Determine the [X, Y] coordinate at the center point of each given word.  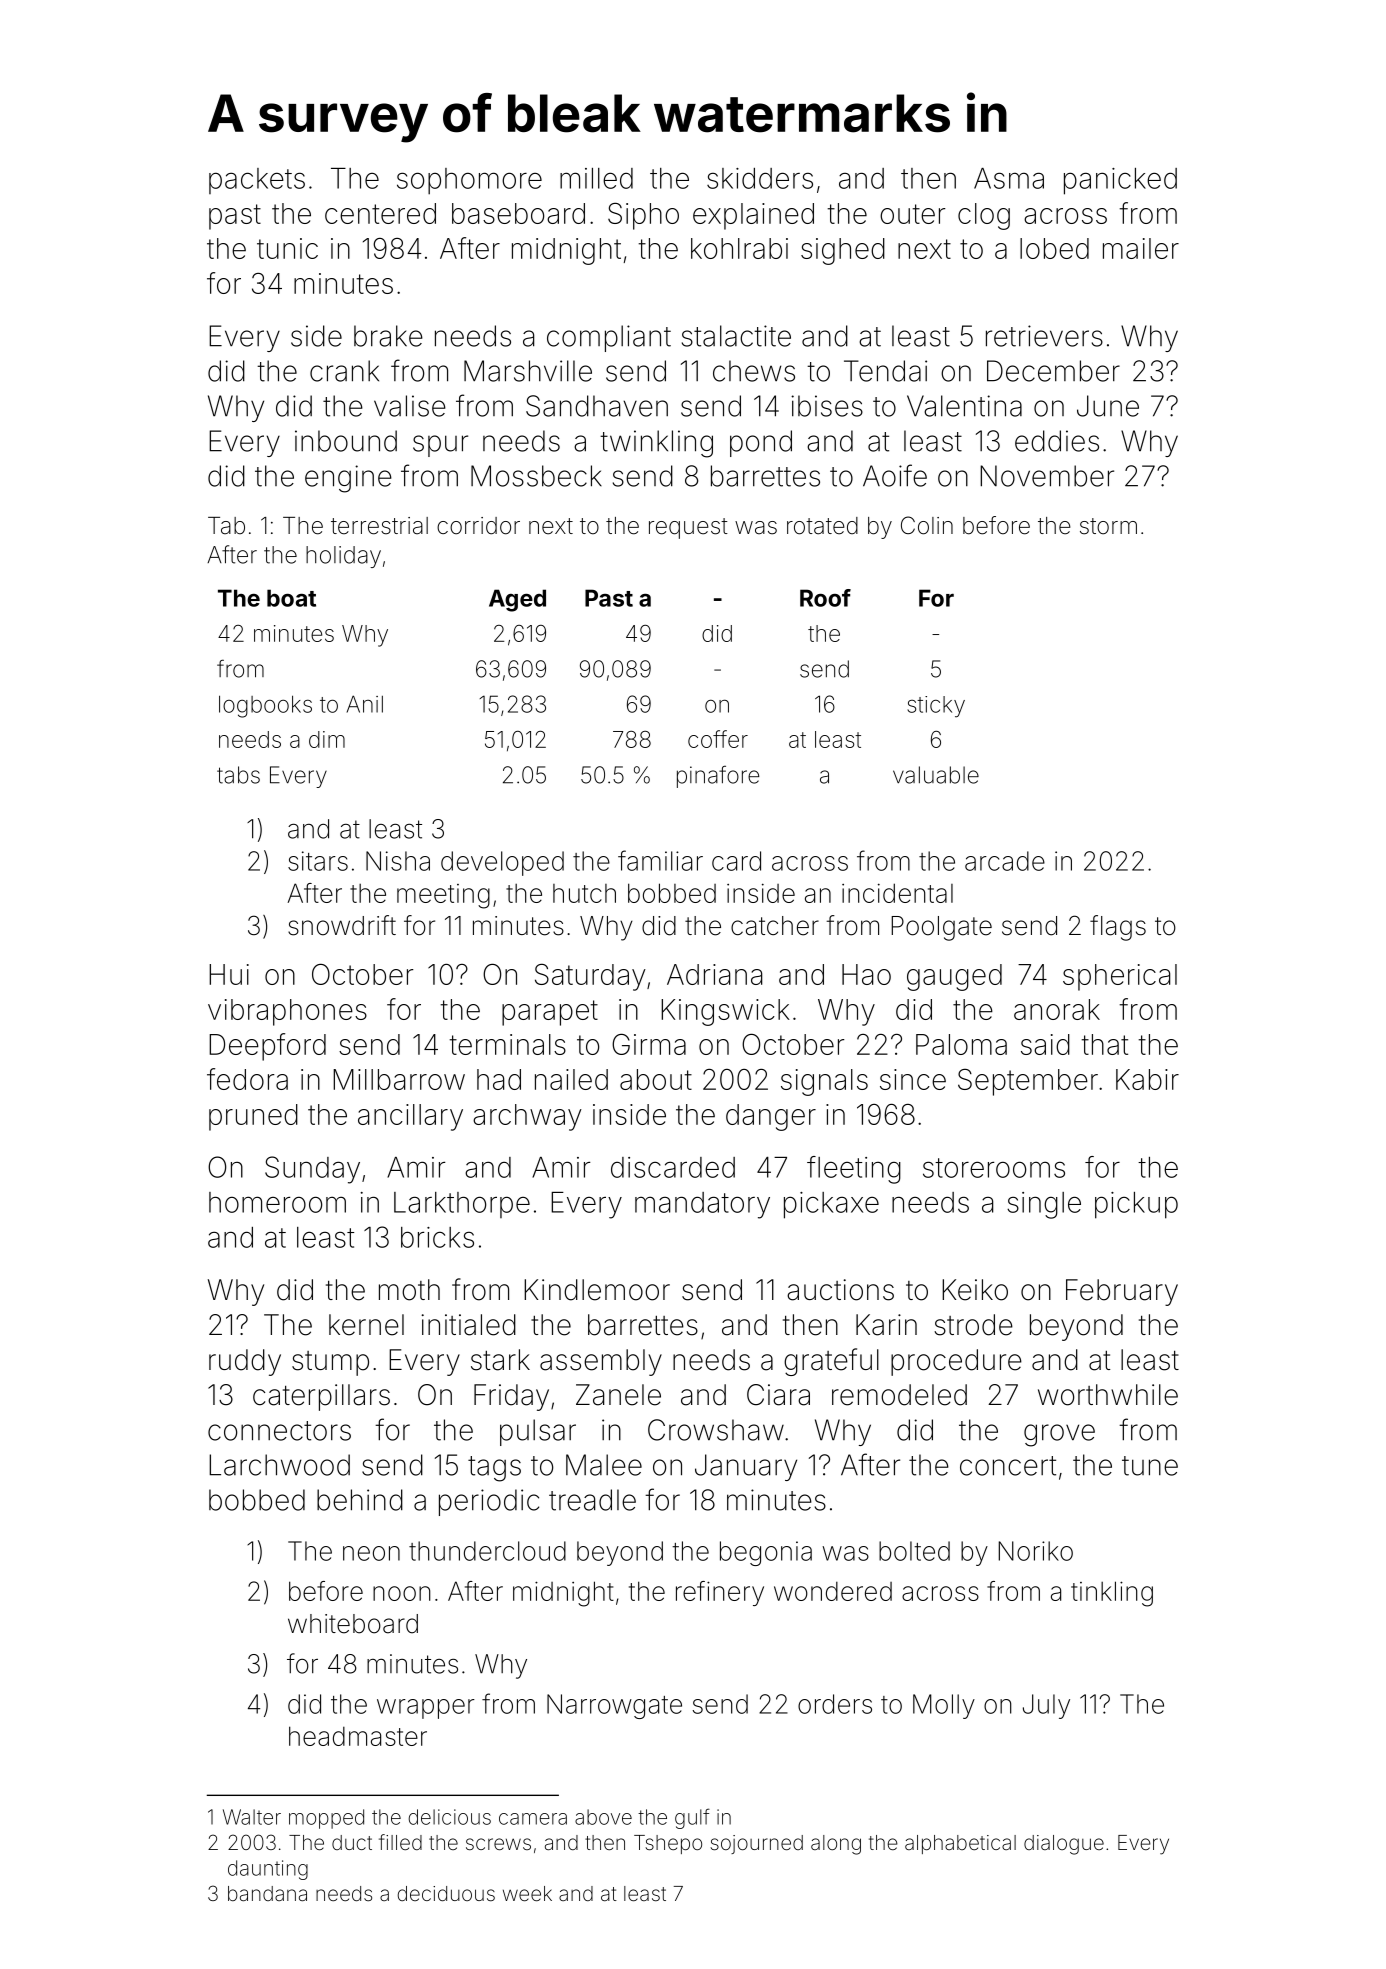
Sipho [643, 216]
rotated [822, 526]
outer [913, 214]
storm [1108, 526]
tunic [287, 248]
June [1108, 406]
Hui [229, 974]
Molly [944, 1706]
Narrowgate [614, 1706]
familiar [660, 860]
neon [371, 1553]
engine [348, 479]
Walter [252, 1817]
